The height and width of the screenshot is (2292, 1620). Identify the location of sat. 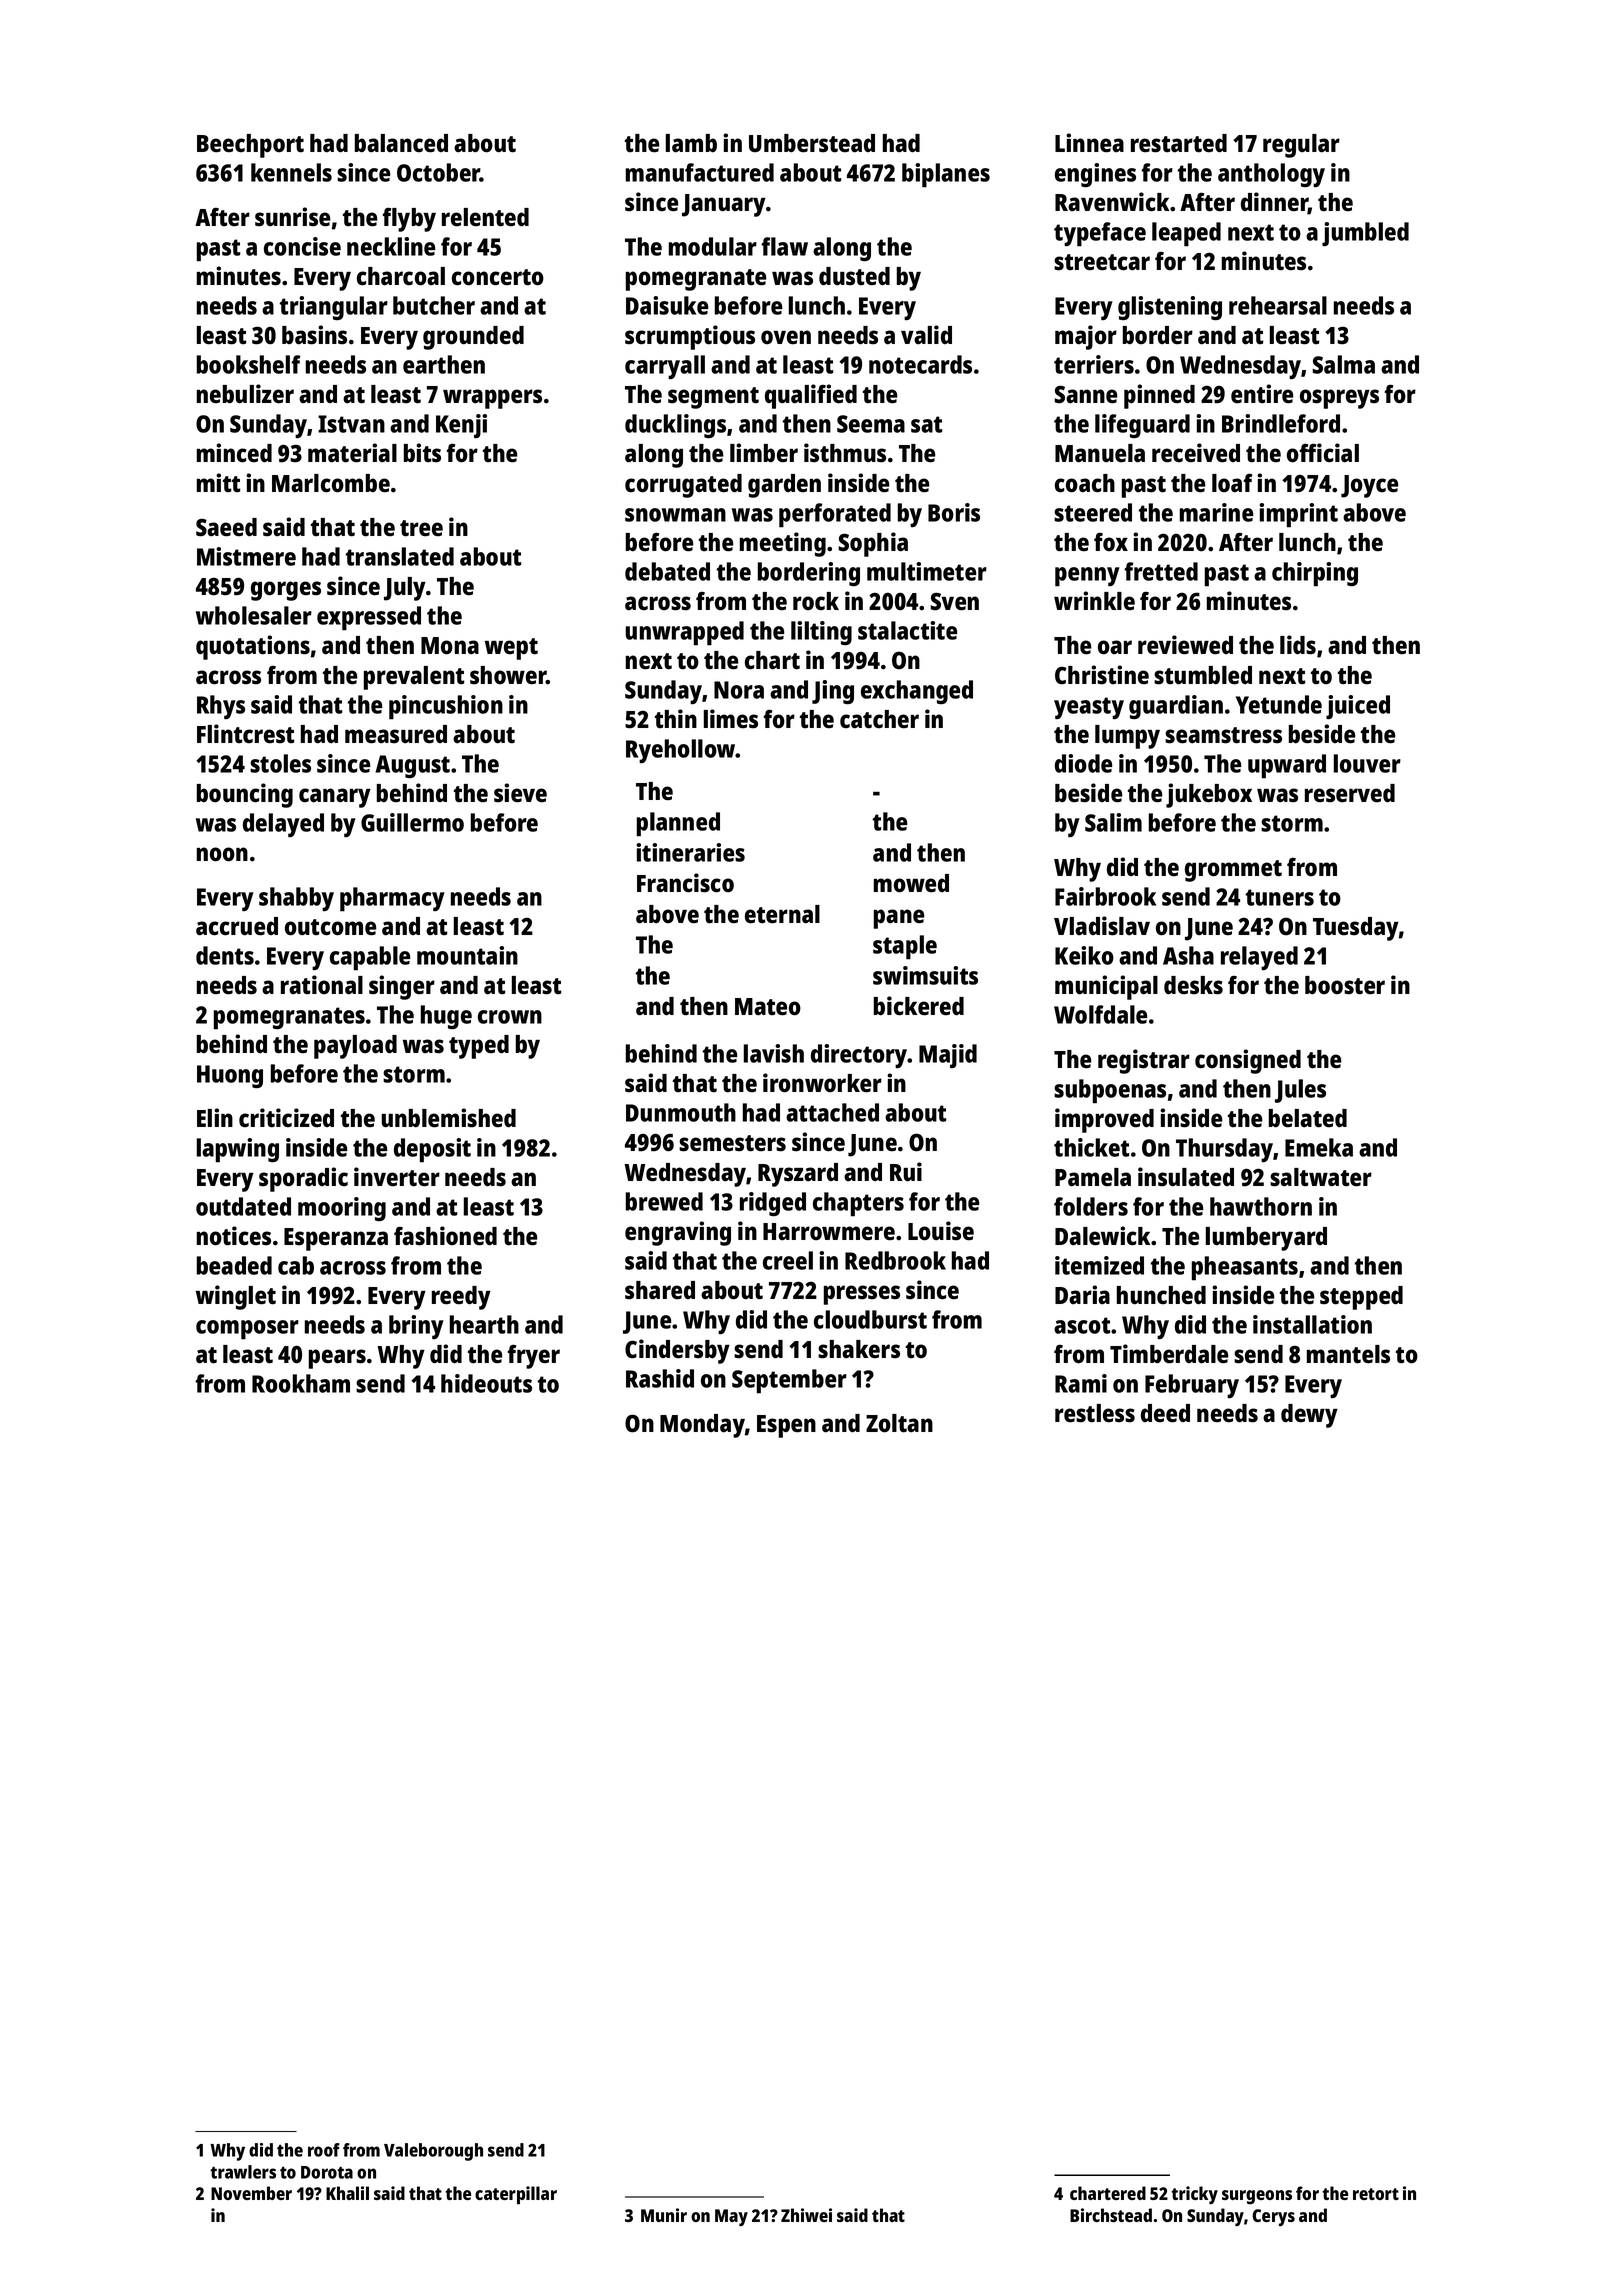
(926, 424).
